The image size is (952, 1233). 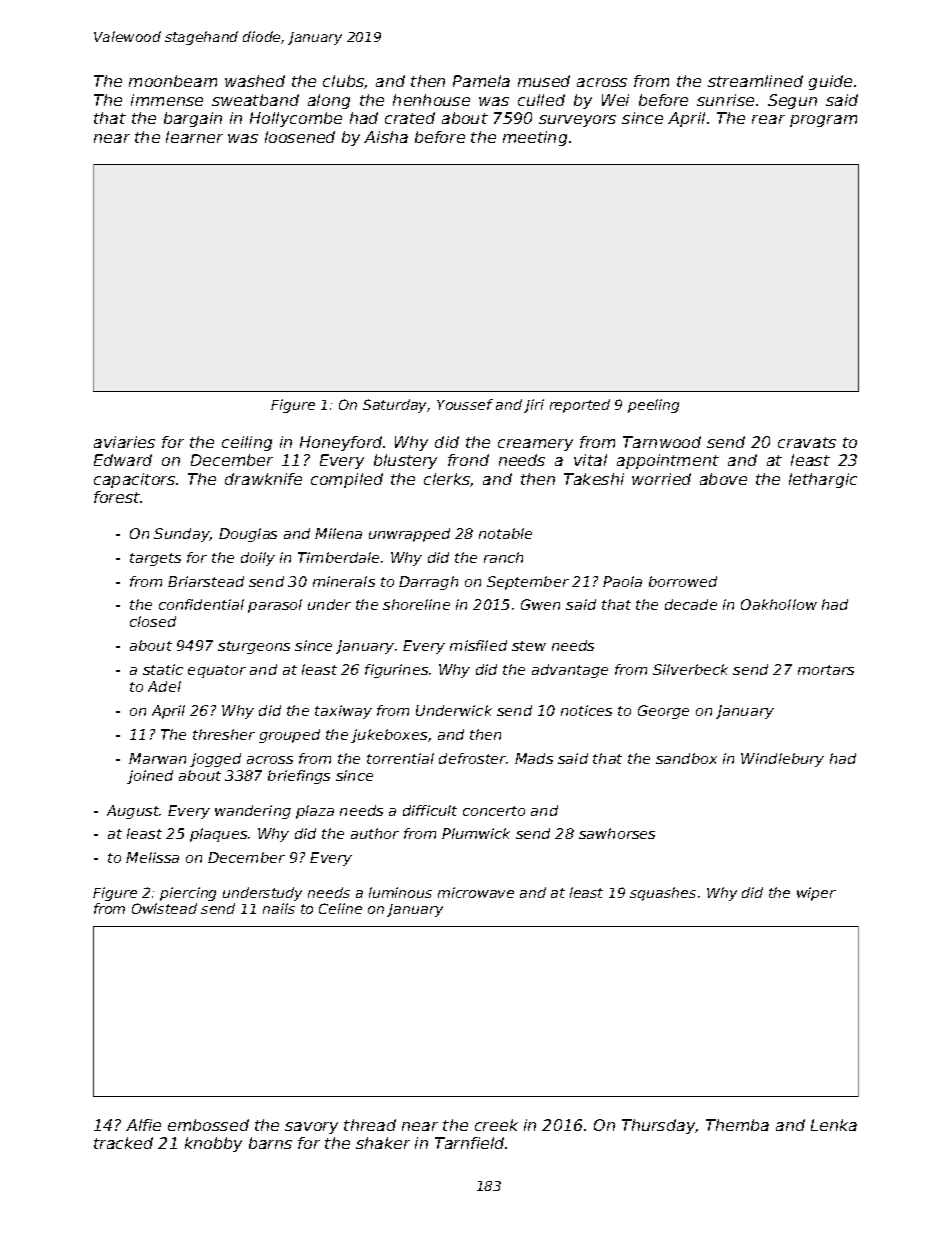 What do you see at coordinates (580, 406) in the screenshot?
I see `reported` at bounding box center [580, 406].
